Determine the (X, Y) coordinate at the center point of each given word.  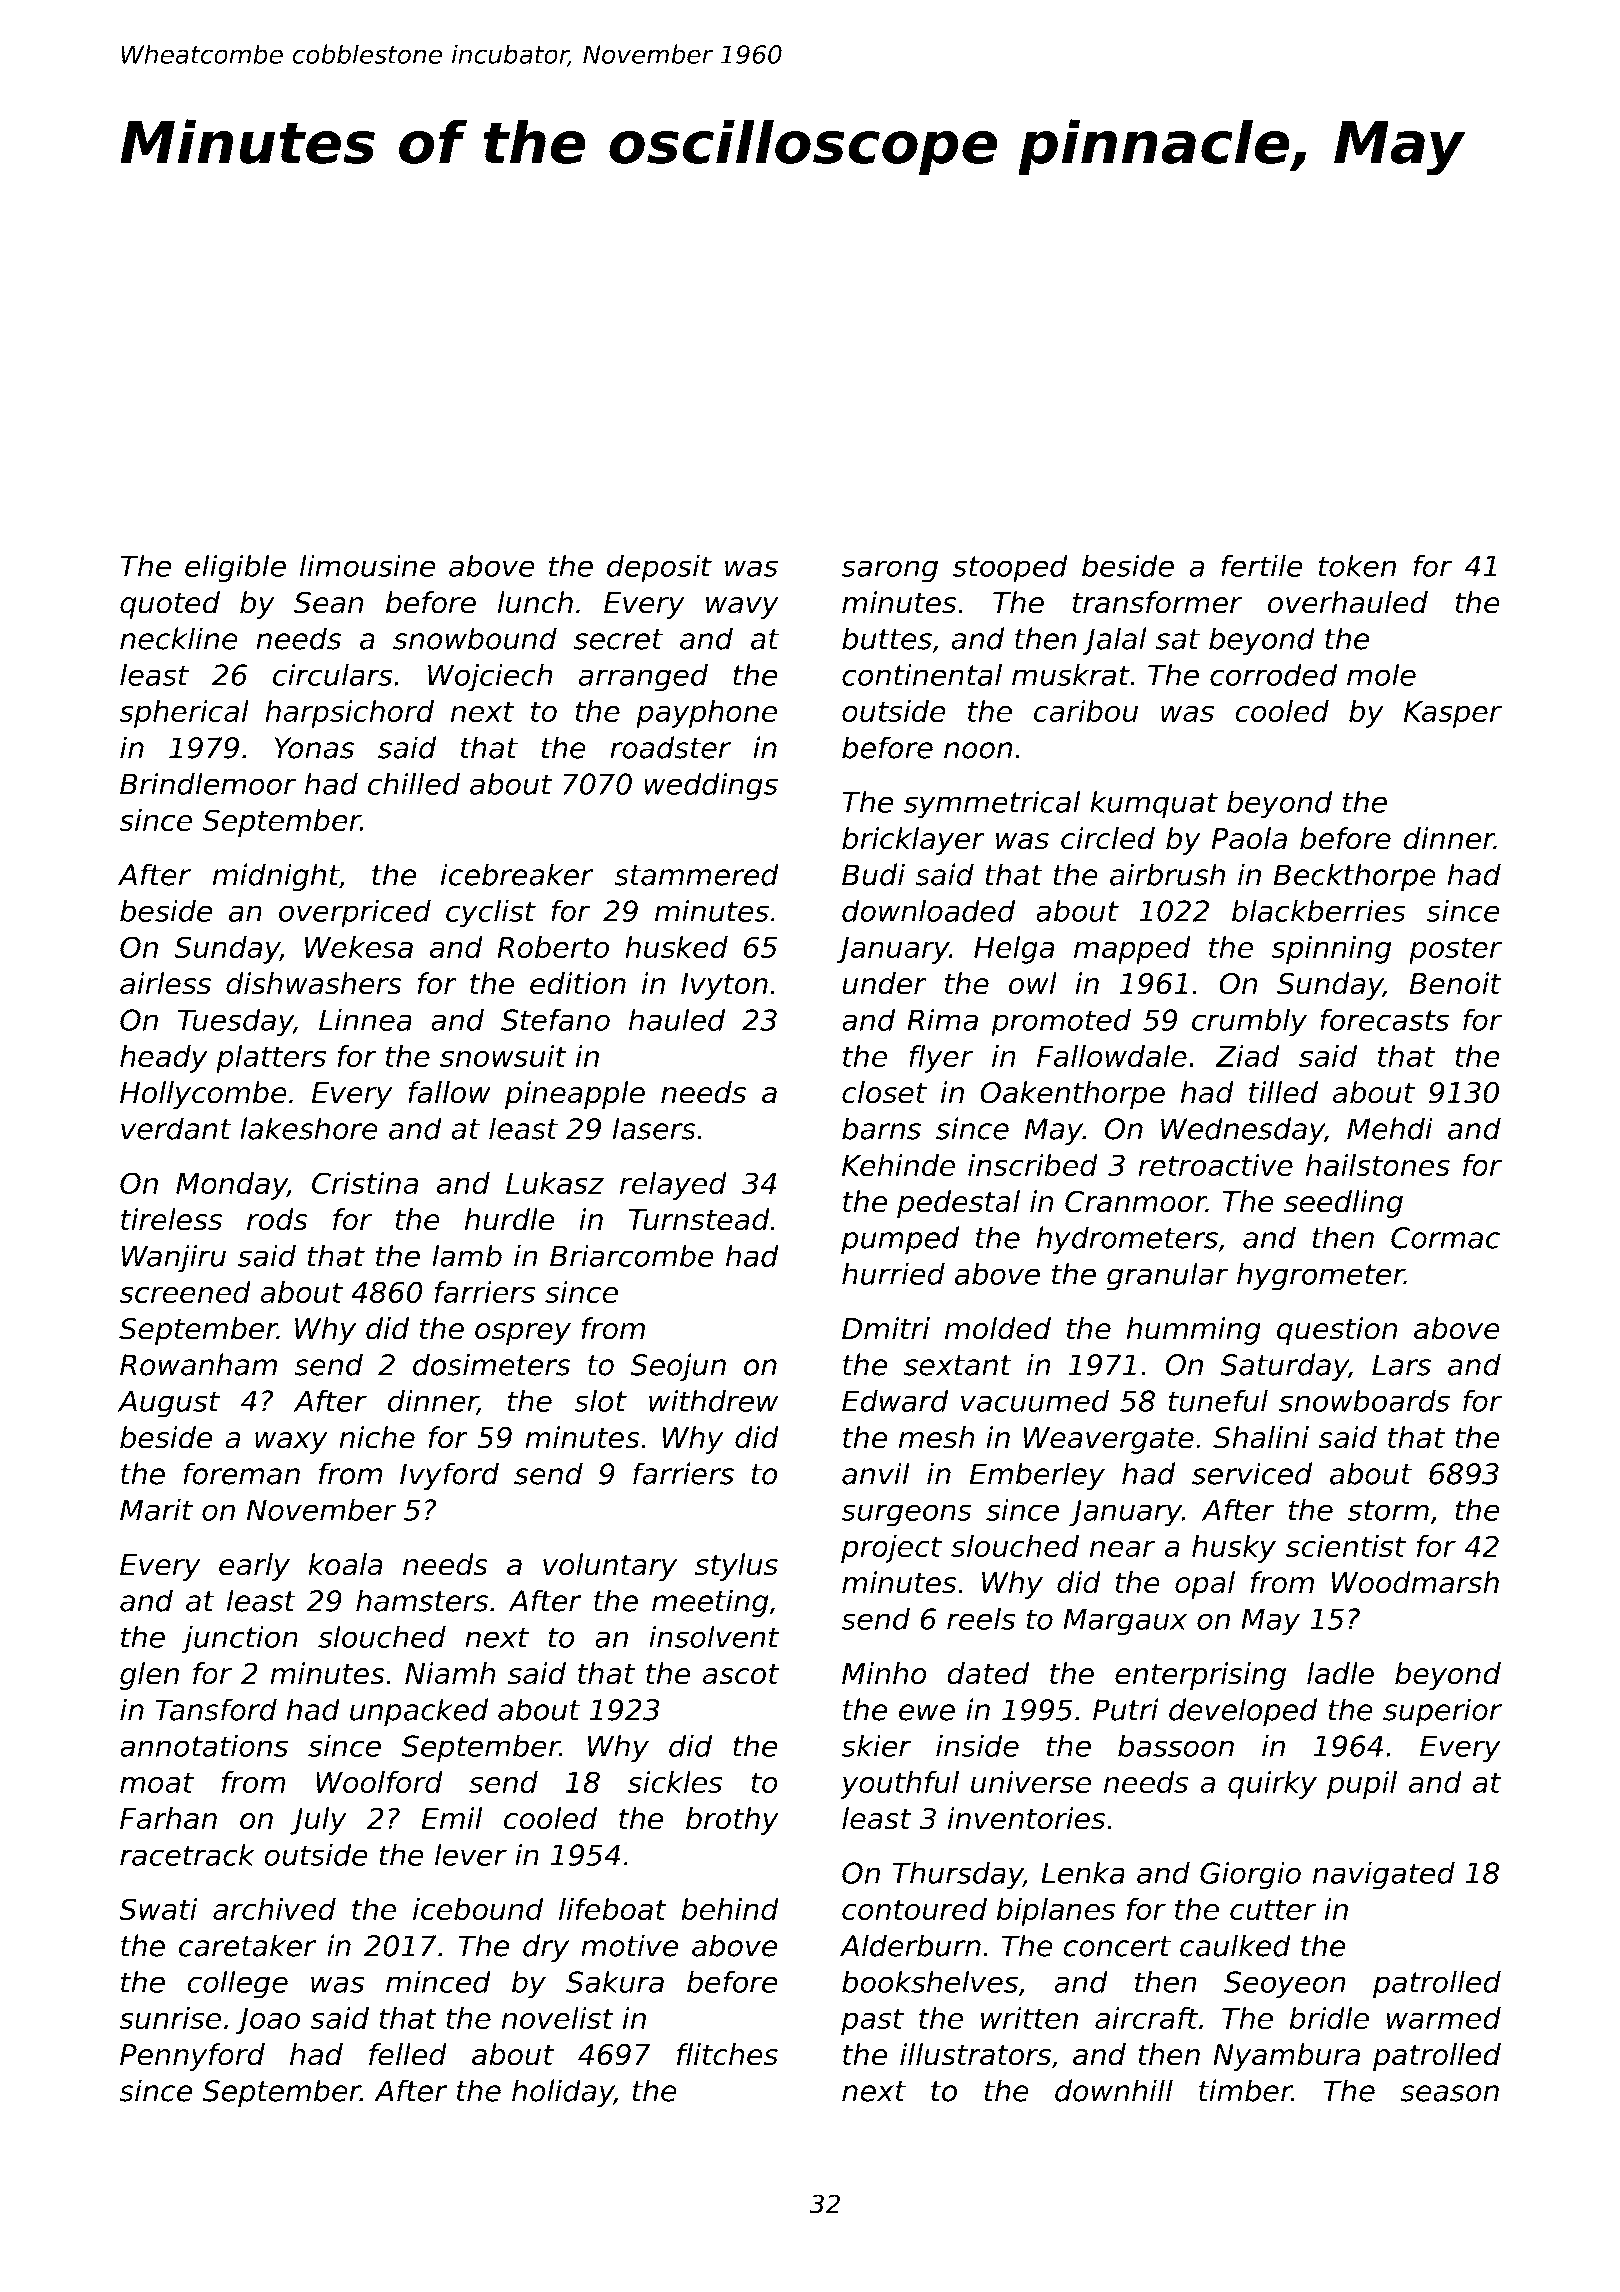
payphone (706, 714)
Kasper (1453, 714)
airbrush (1167, 874)
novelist (558, 2018)
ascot (741, 1674)
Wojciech (490, 677)
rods (277, 1219)
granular (1167, 1276)
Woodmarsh (1415, 1582)
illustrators (975, 2054)
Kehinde (898, 1165)
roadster (670, 747)
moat (157, 1782)
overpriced (355, 913)
